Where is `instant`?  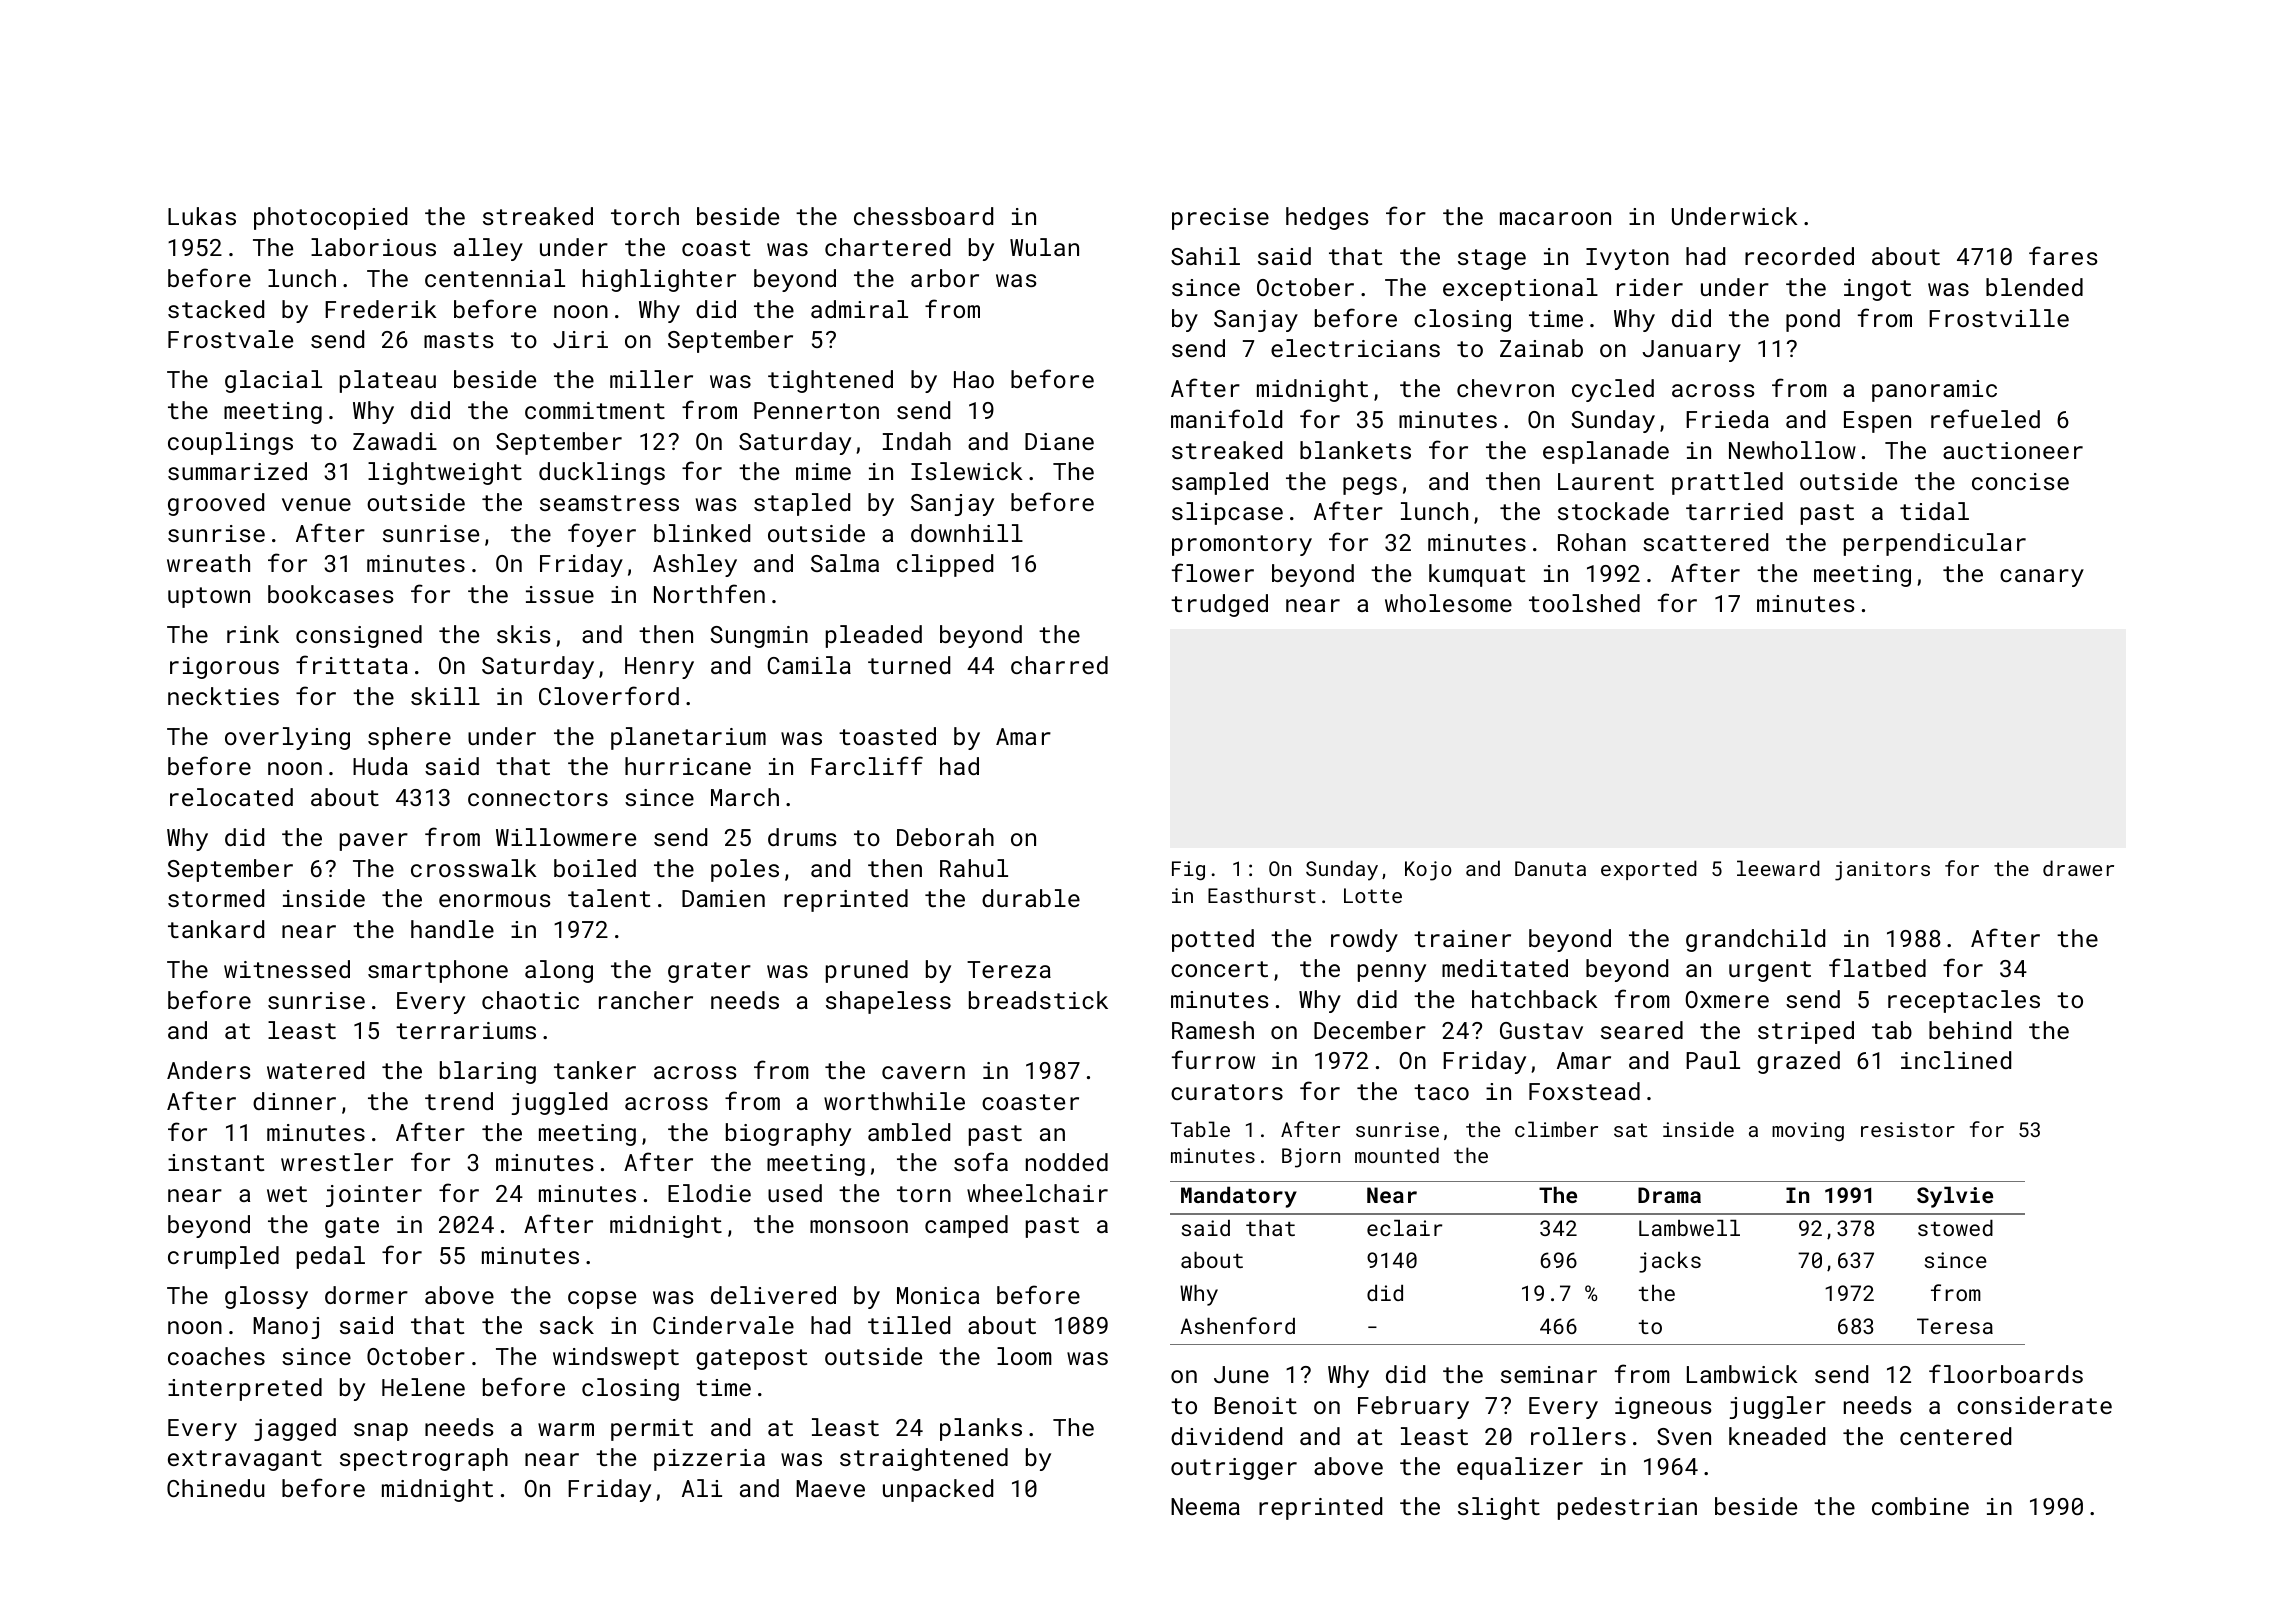 instant is located at coordinates (216, 1162).
